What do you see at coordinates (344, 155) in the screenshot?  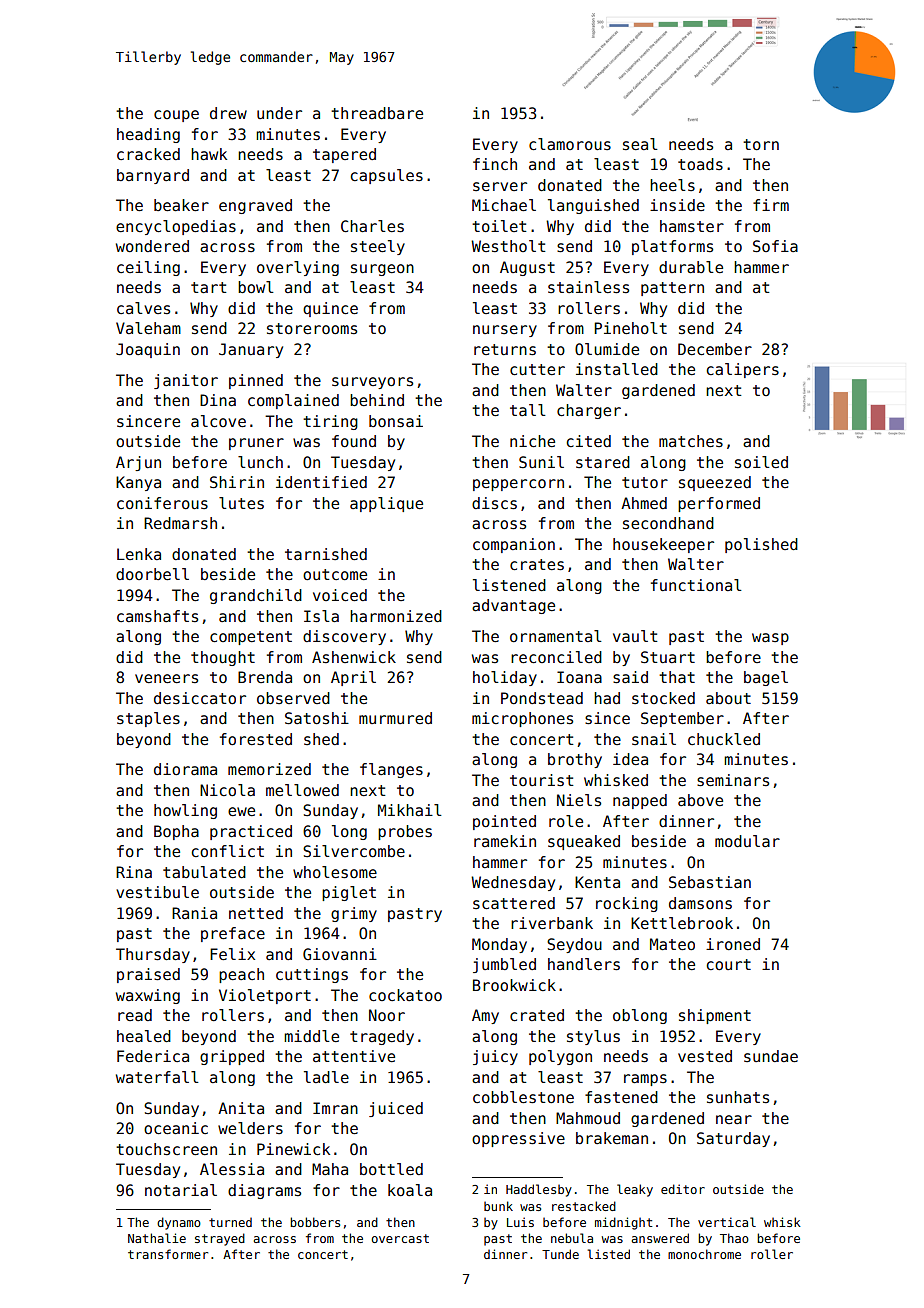 I see `tapered` at bounding box center [344, 155].
